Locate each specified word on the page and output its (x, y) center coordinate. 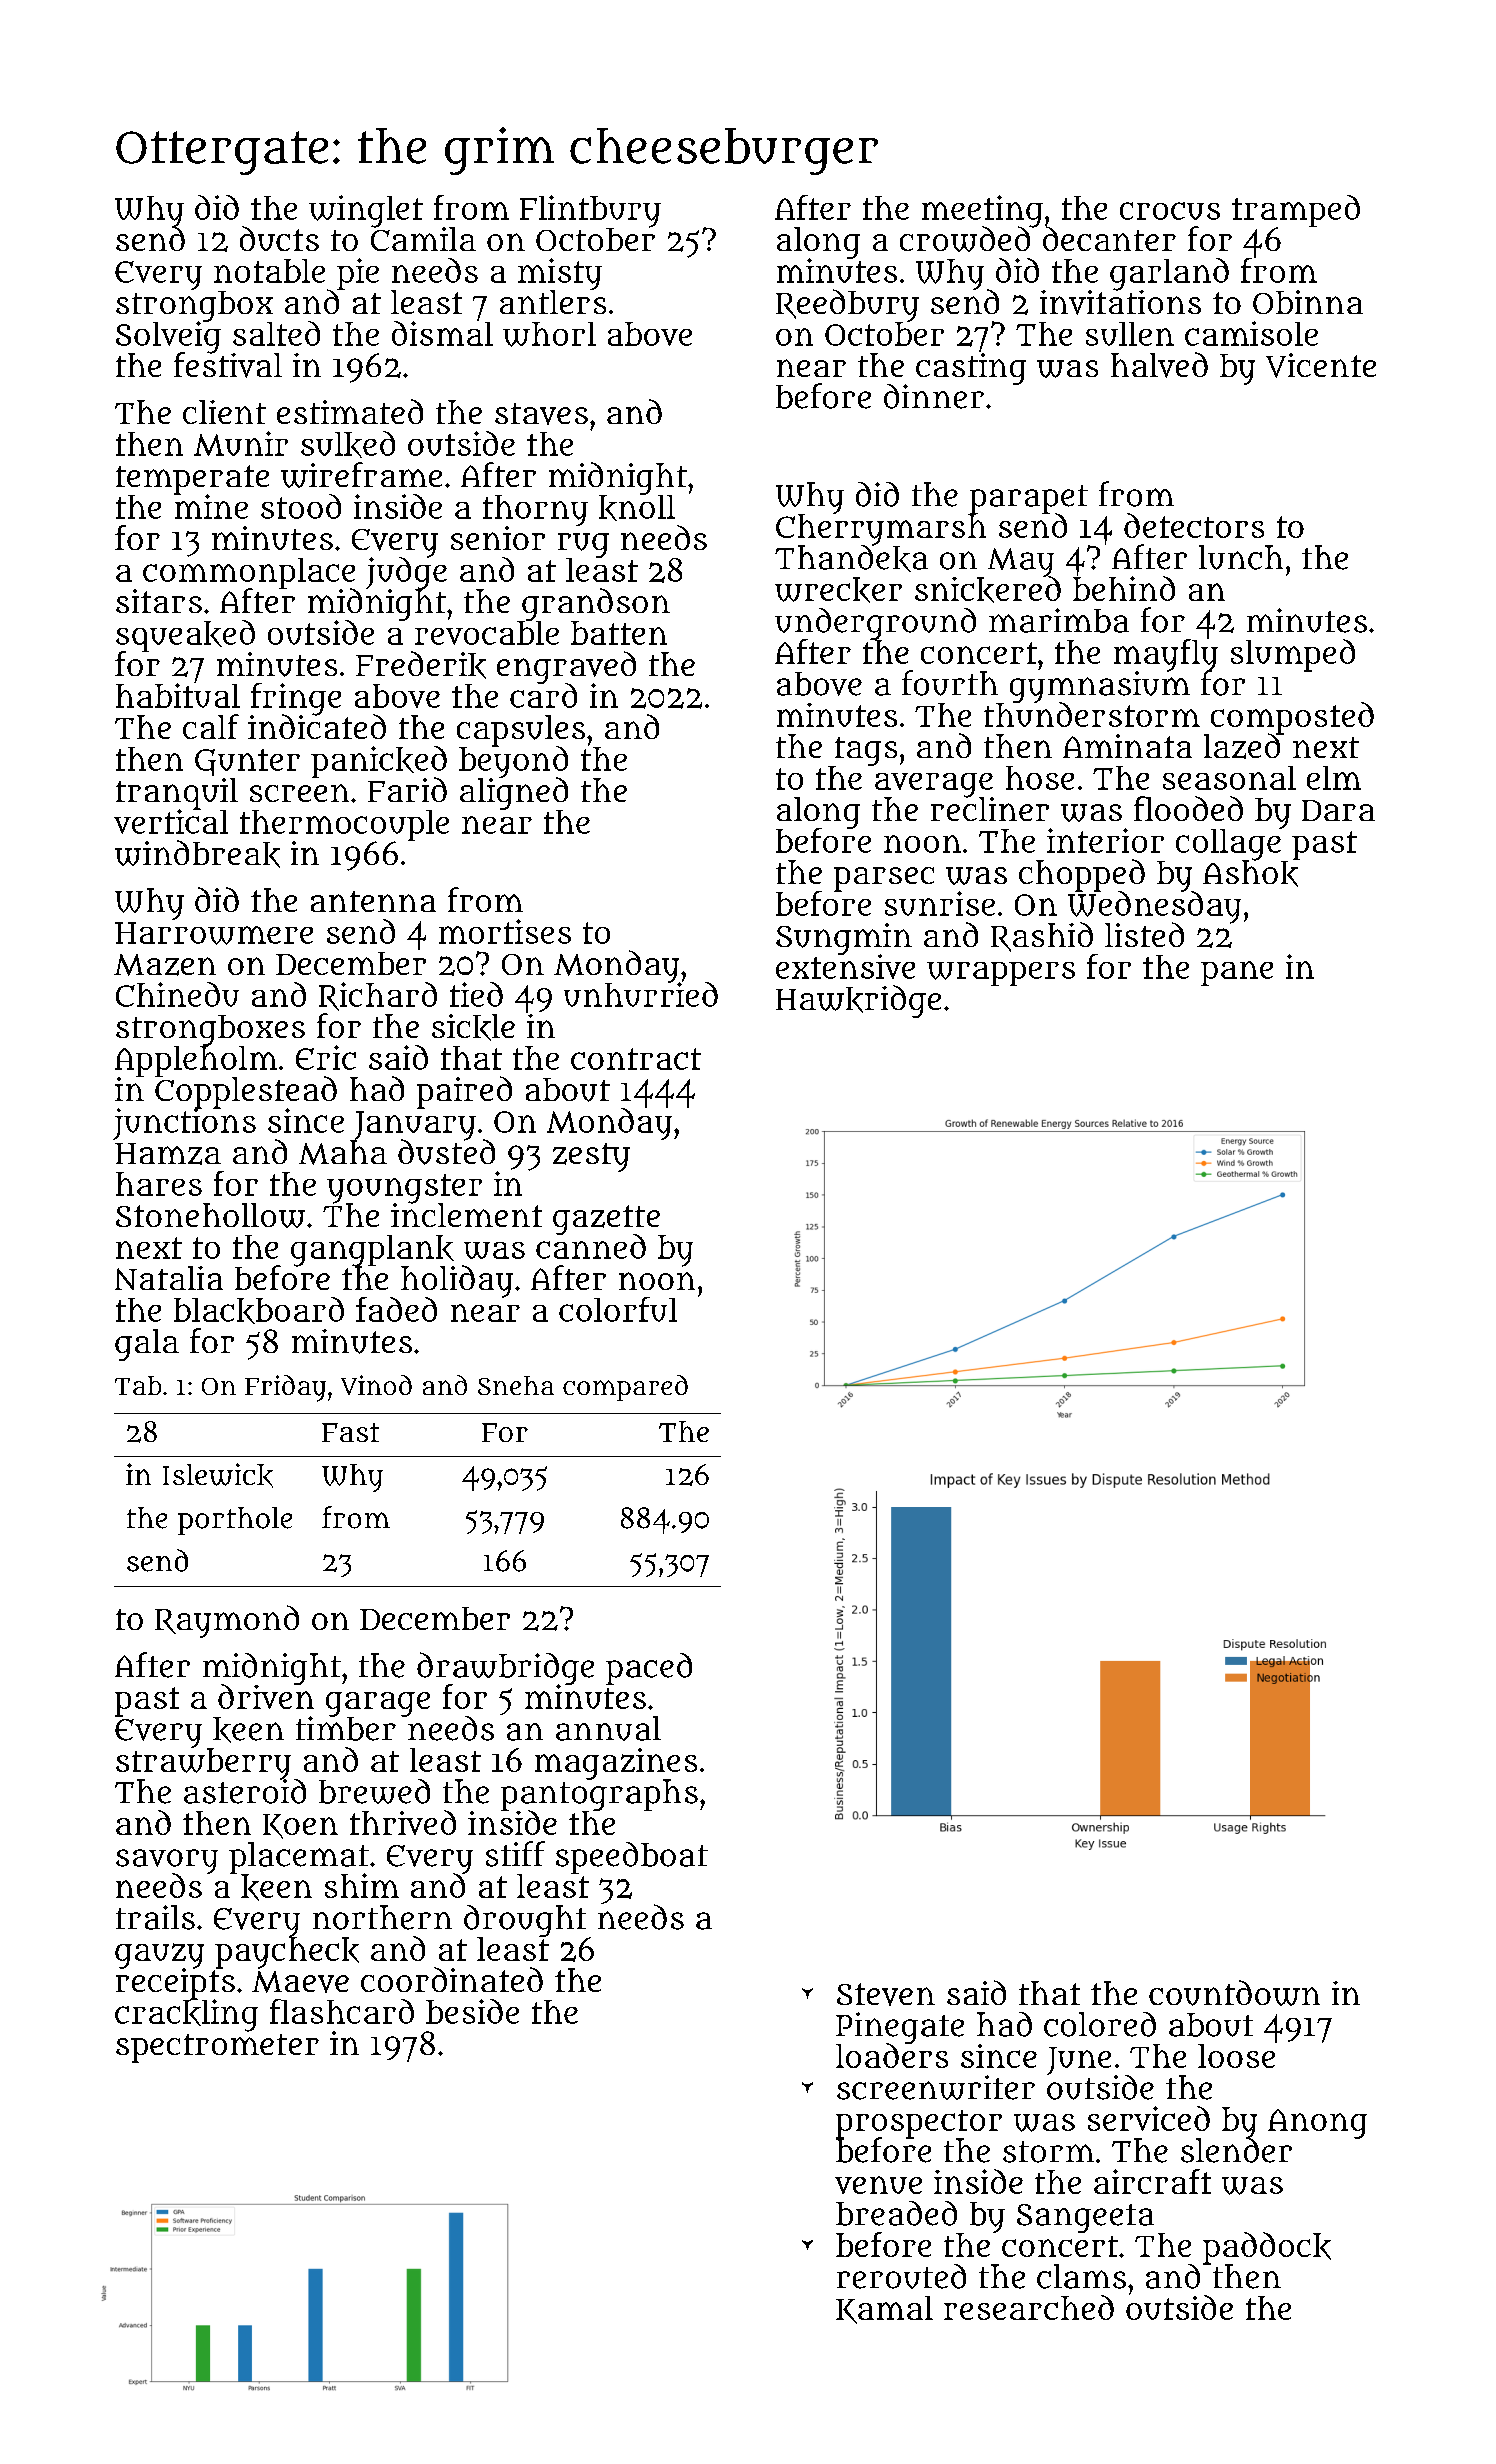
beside (472, 2011)
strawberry (203, 1763)
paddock (1267, 2248)
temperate (192, 479)
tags (866, 751)
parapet (1029, 499)
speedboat (632, 1858)
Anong (1317, 2124)
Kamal (884, 2310)
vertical (171, 821)
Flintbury (590, 211)
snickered (988, 590)
